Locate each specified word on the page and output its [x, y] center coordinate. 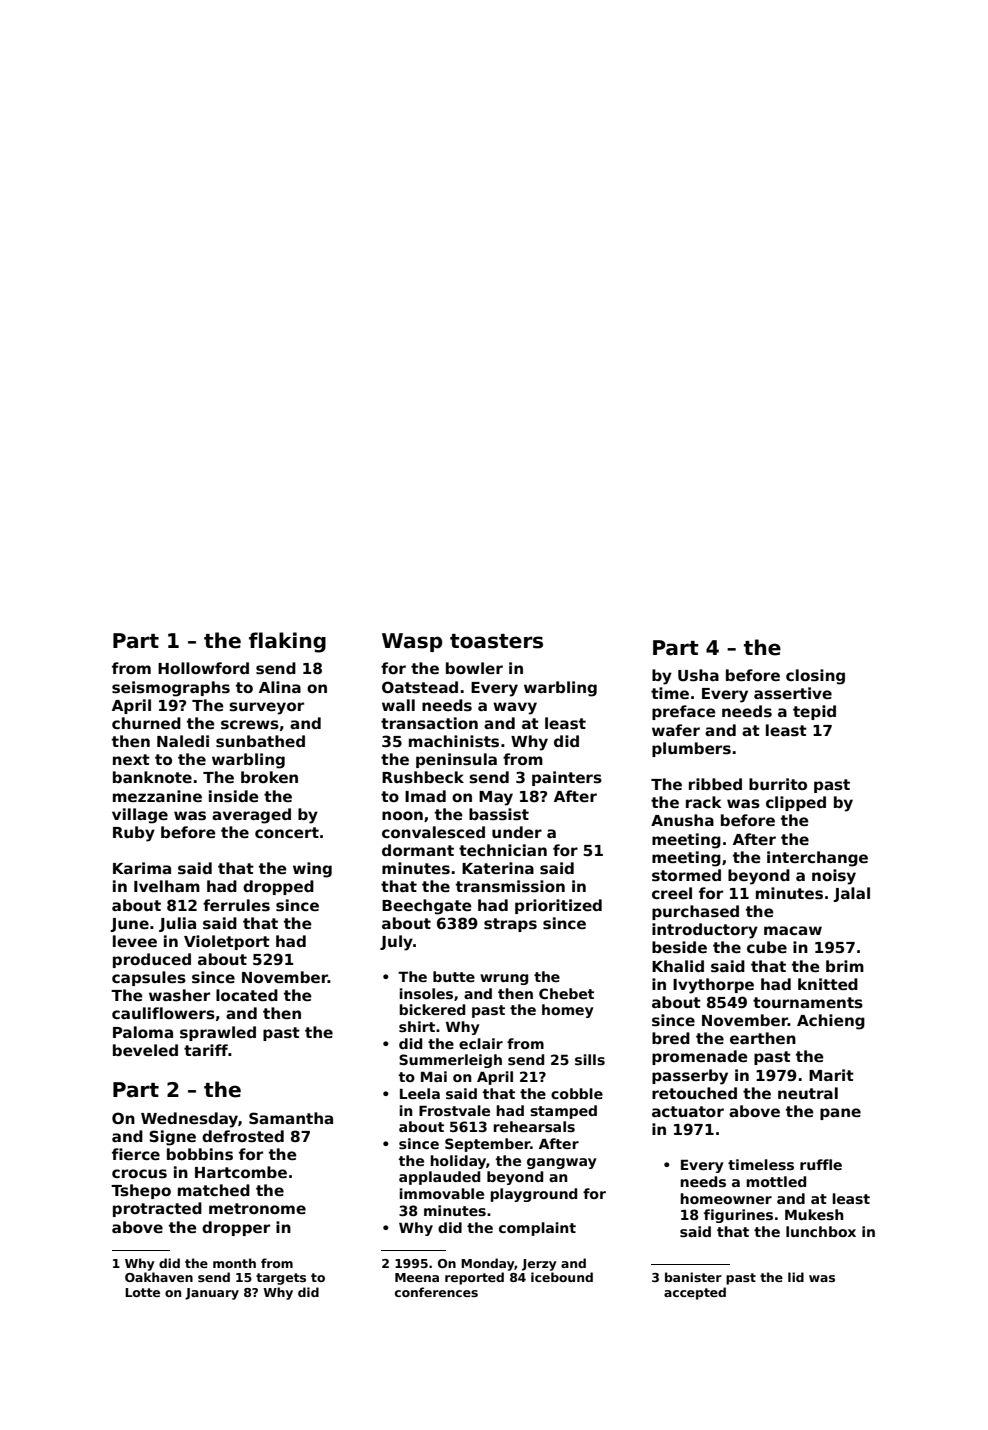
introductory [705, 931]
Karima [142, 868]
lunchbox [821, 1231]
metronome [257, 1208]
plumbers [691, 749]
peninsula [456, 760]
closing [815, 677]
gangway [562, 1163]
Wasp [412, 642]
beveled [145, 1050]
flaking [287, 642]
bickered [432, 1009]
